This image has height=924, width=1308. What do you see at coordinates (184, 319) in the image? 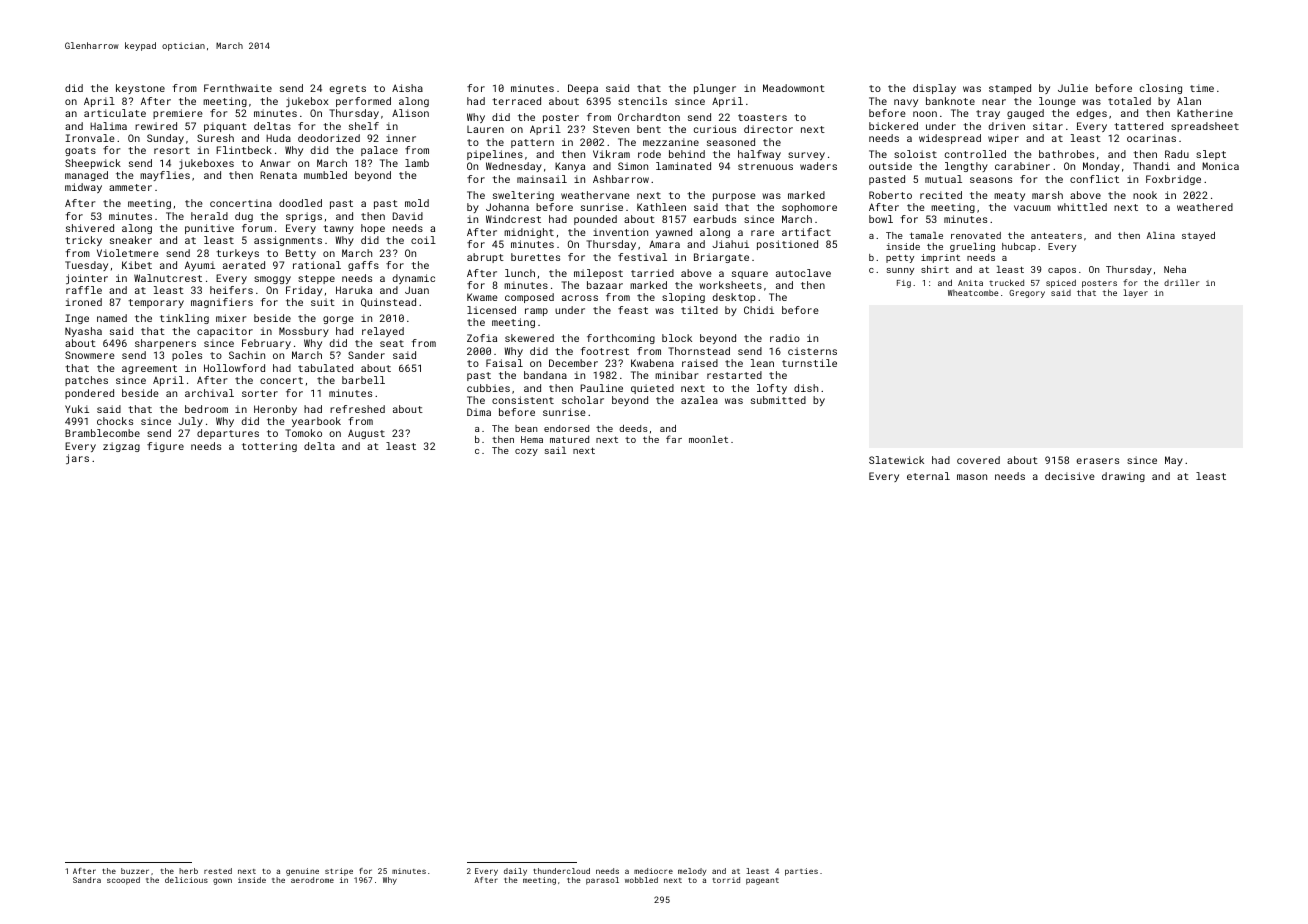
I see `tinkling` at bounding box center [184, 319].
